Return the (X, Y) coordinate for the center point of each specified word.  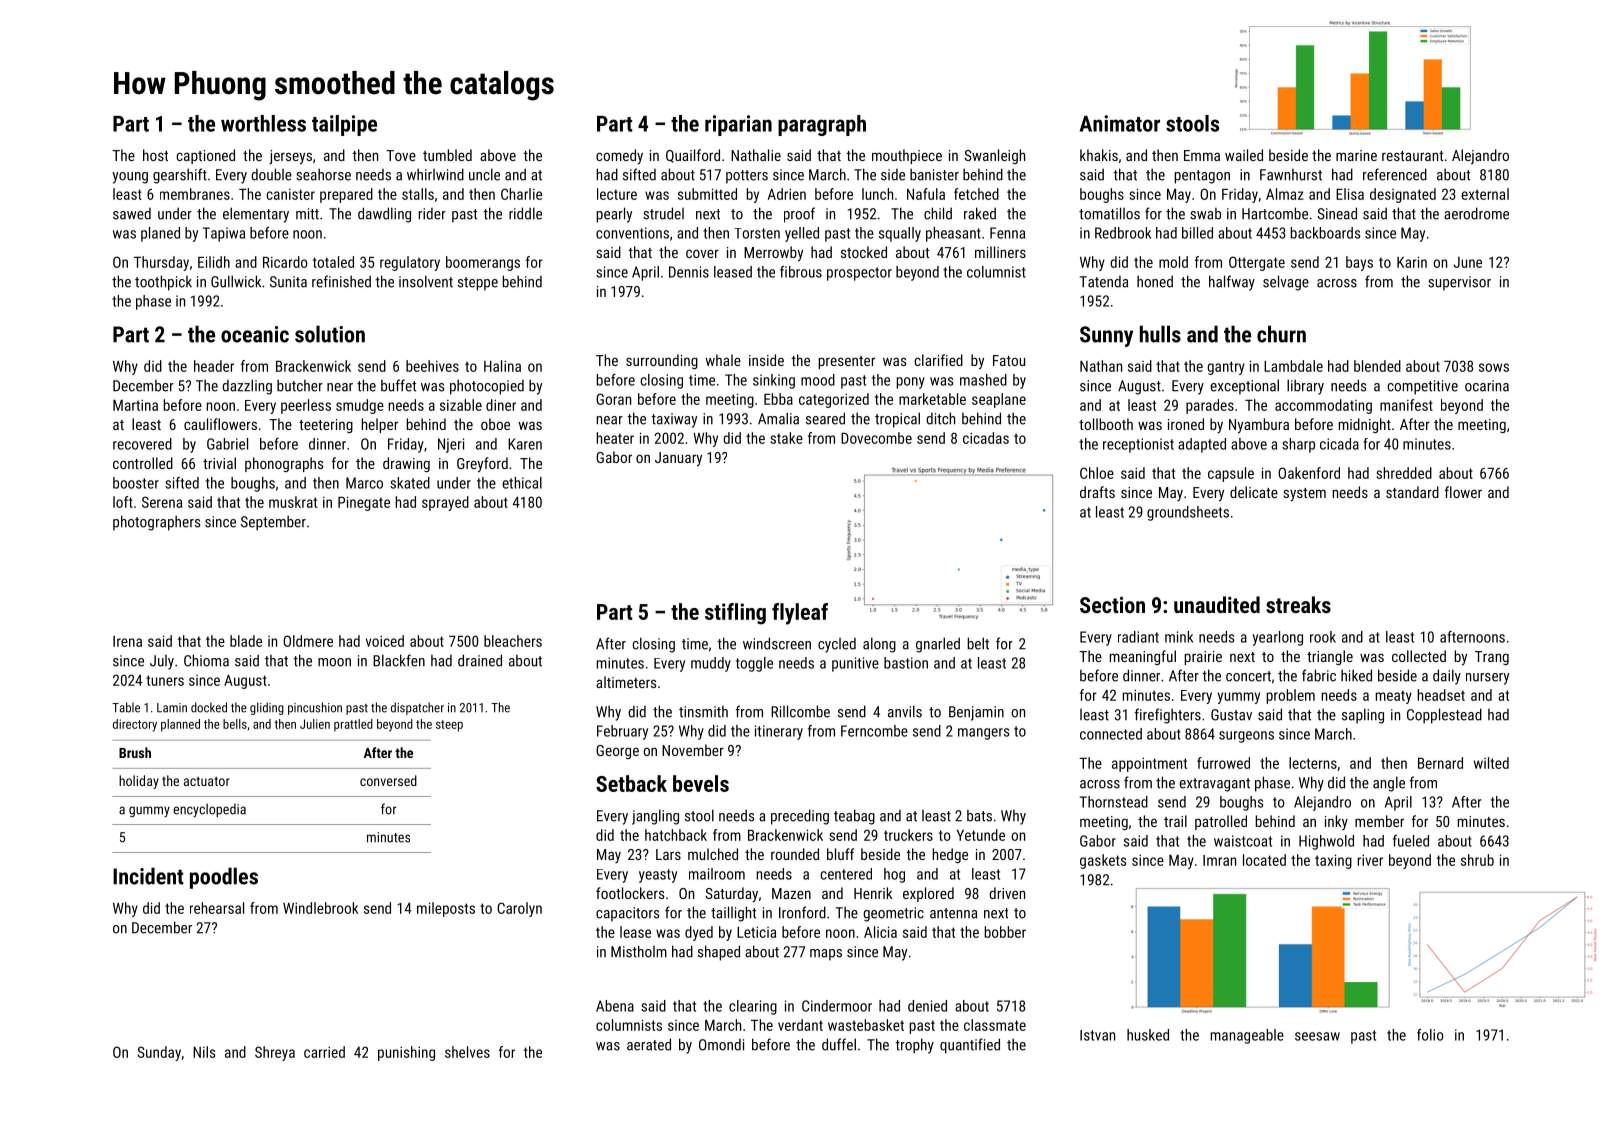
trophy (914, 1046)
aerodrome (1476, 213)
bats (979, 816)
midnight (1365, 425)
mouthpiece (907, 156)
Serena (162, 502)
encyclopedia (209, 810)
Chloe (1097, 473)
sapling (1363, 716)
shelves (467, 1052)
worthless (263, 123)
